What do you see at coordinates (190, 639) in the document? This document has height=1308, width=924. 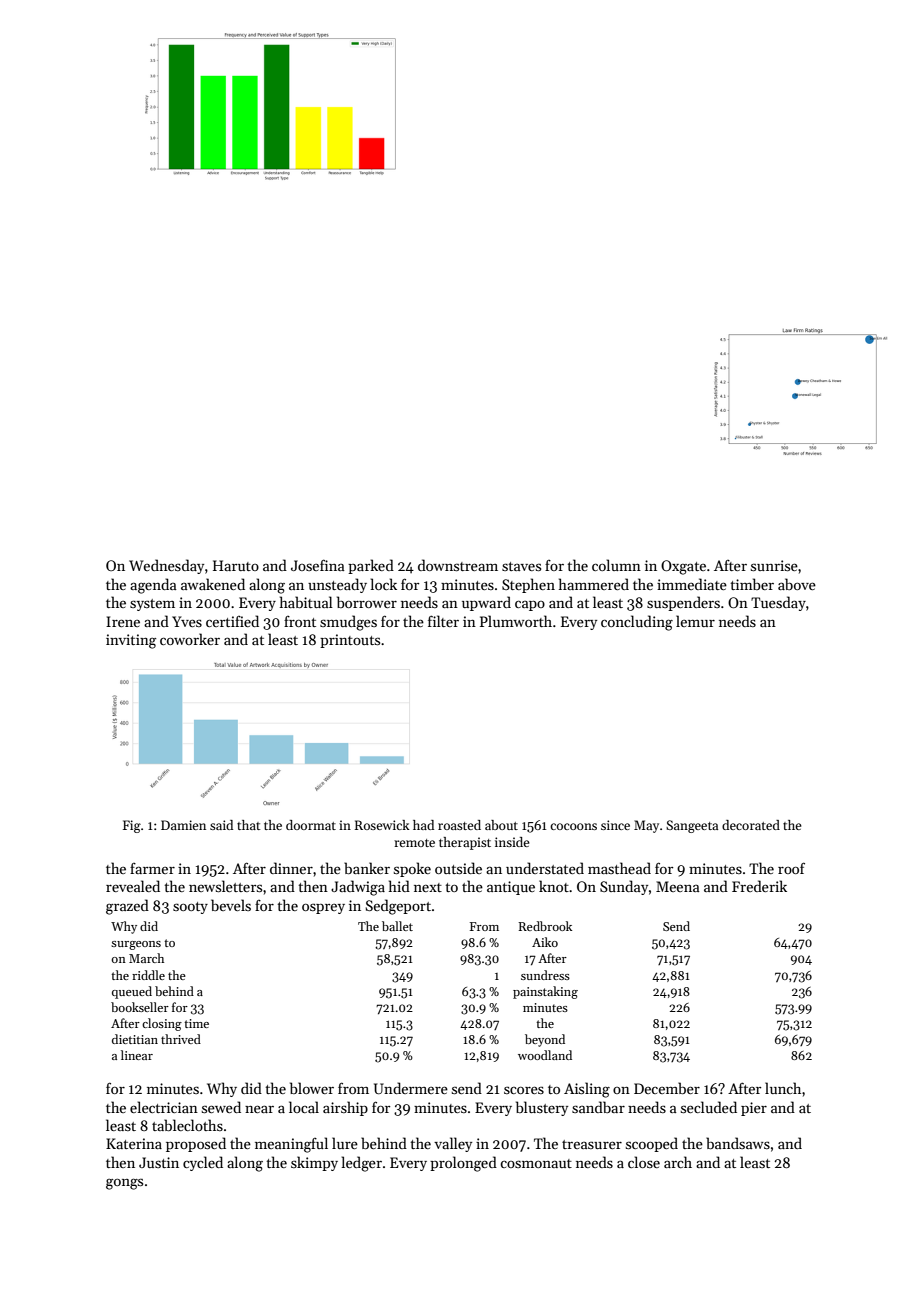 I see `coworker` at bounding box center [190, 639].
